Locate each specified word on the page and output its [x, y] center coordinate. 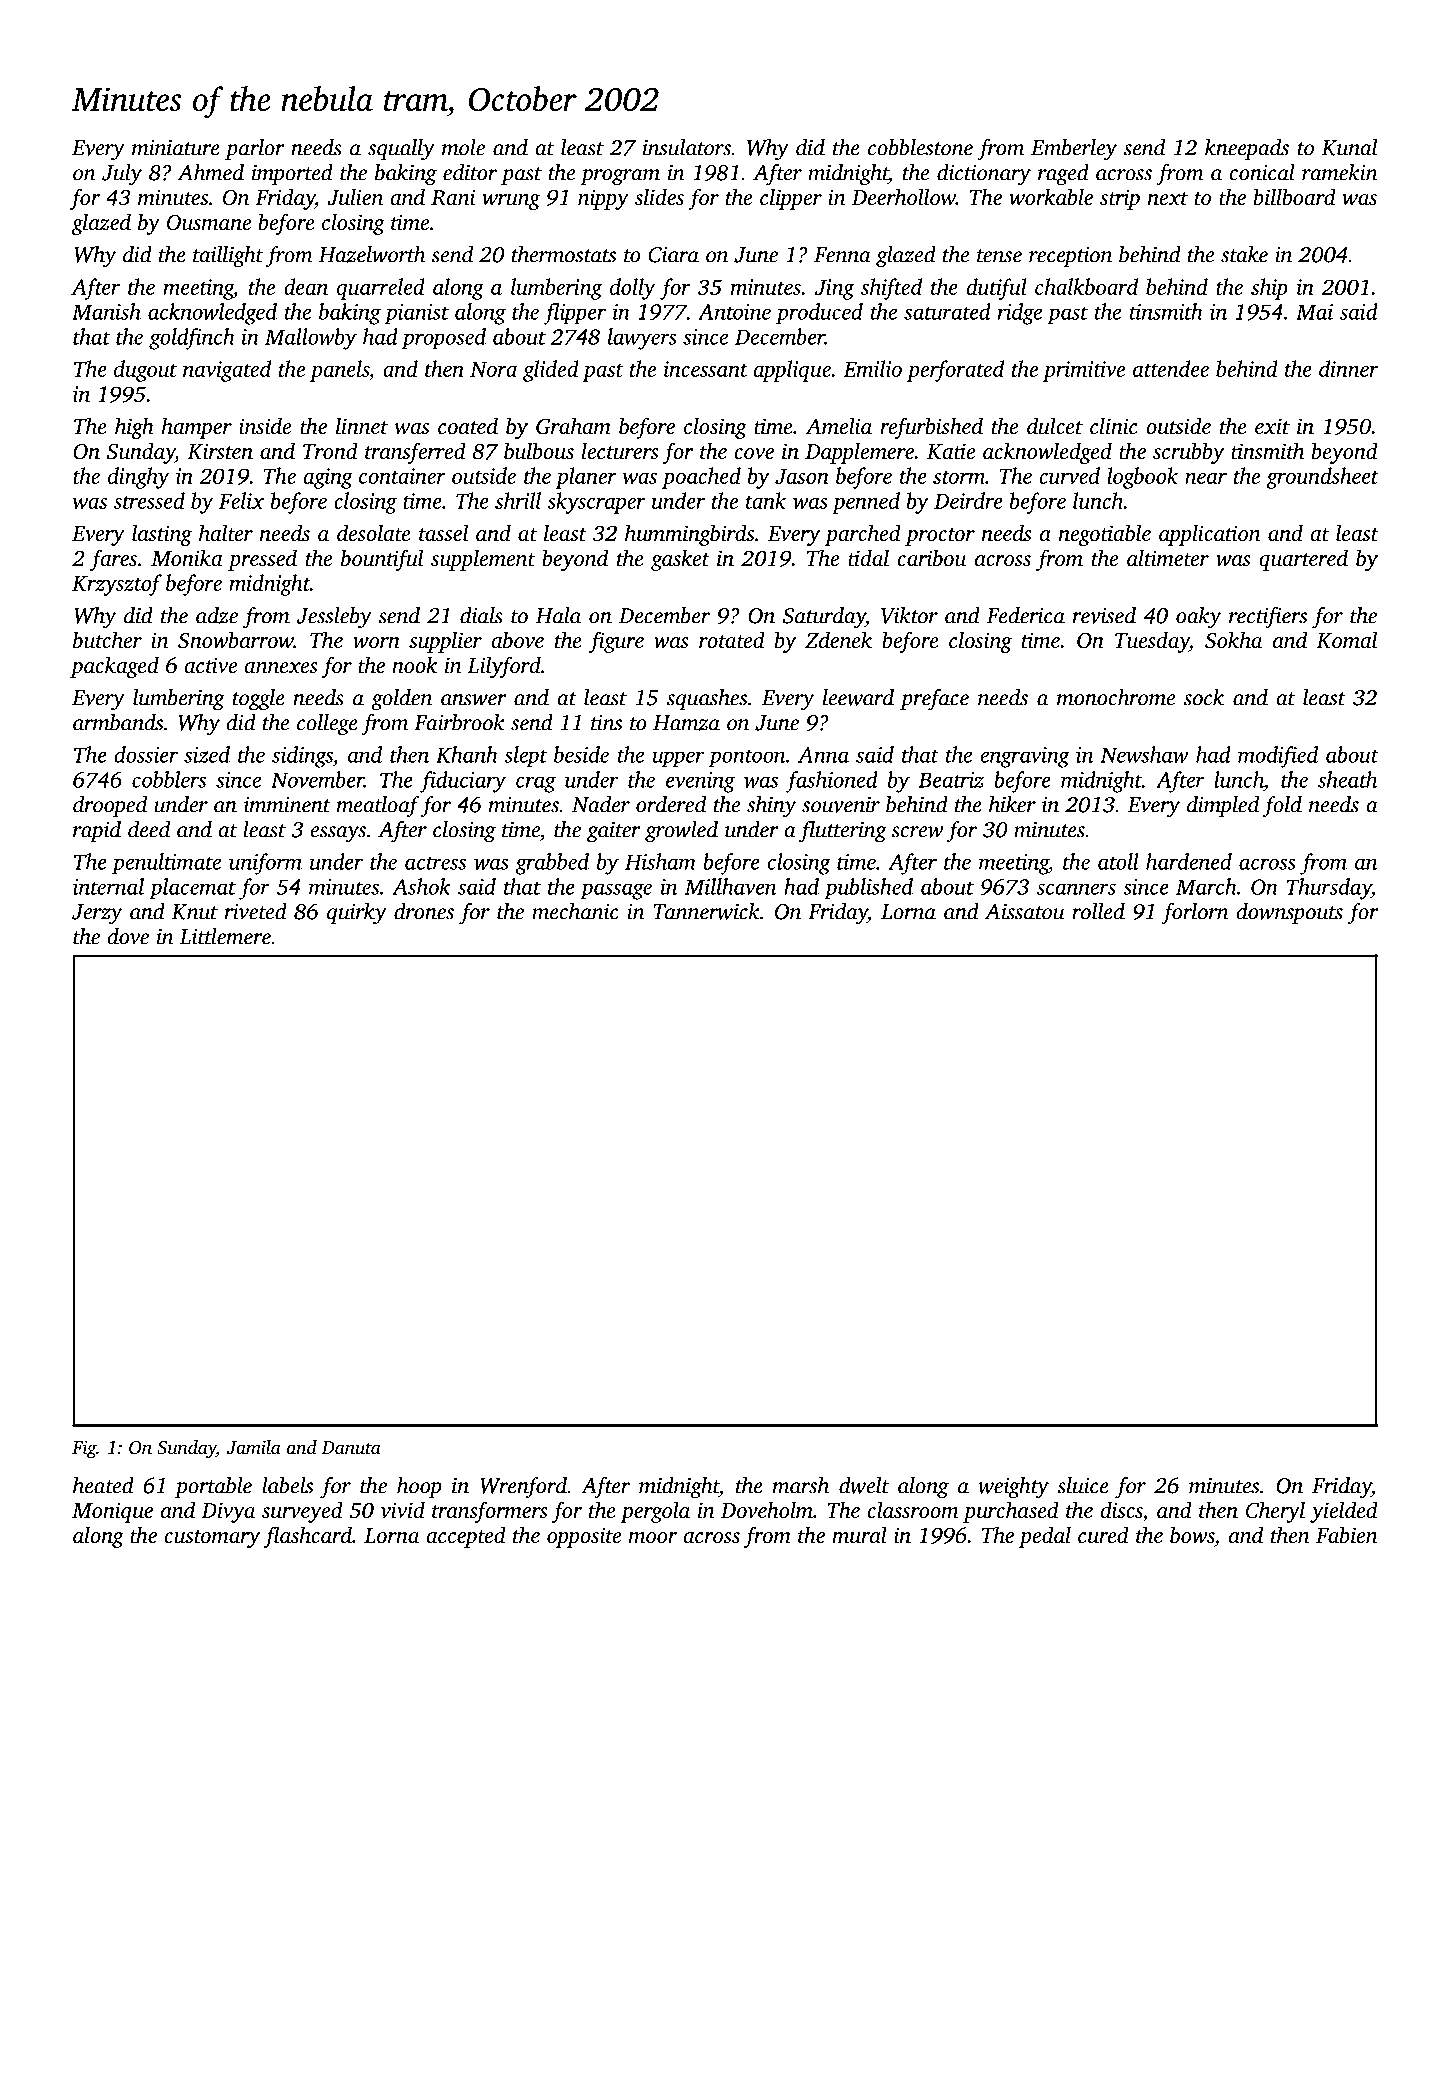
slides [659, 196]
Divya [228, 1512]
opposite [584, 1537]
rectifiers [1268, 618]
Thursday [1329, 889]
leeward [858, 697]
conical [1262, 172]
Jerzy [97, 914]
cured [1103, 1534]
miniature [176, 148]
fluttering [843, 832]
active [210, 665]
